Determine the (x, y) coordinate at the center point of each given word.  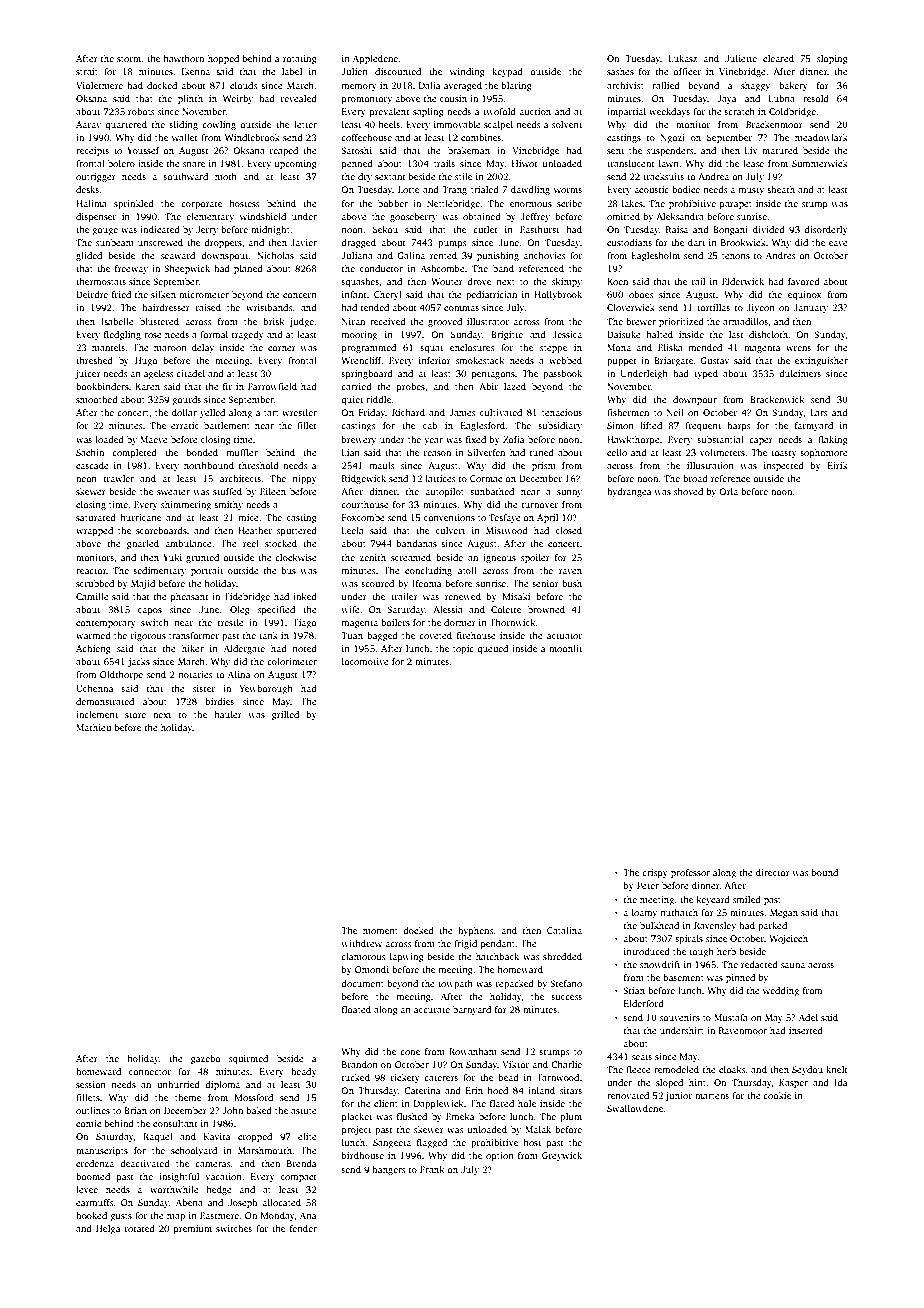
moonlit (565, 648)
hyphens (475, 931)
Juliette (741, 58)
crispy (655, 873)
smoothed (97, 399)
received (388, 321)
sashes (620, 71)
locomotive (365, 661)
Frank (432, 1169)
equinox (805, 295)
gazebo (206, 1059)
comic (88, 1123)
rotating (300, 59)
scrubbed (95, 583)
